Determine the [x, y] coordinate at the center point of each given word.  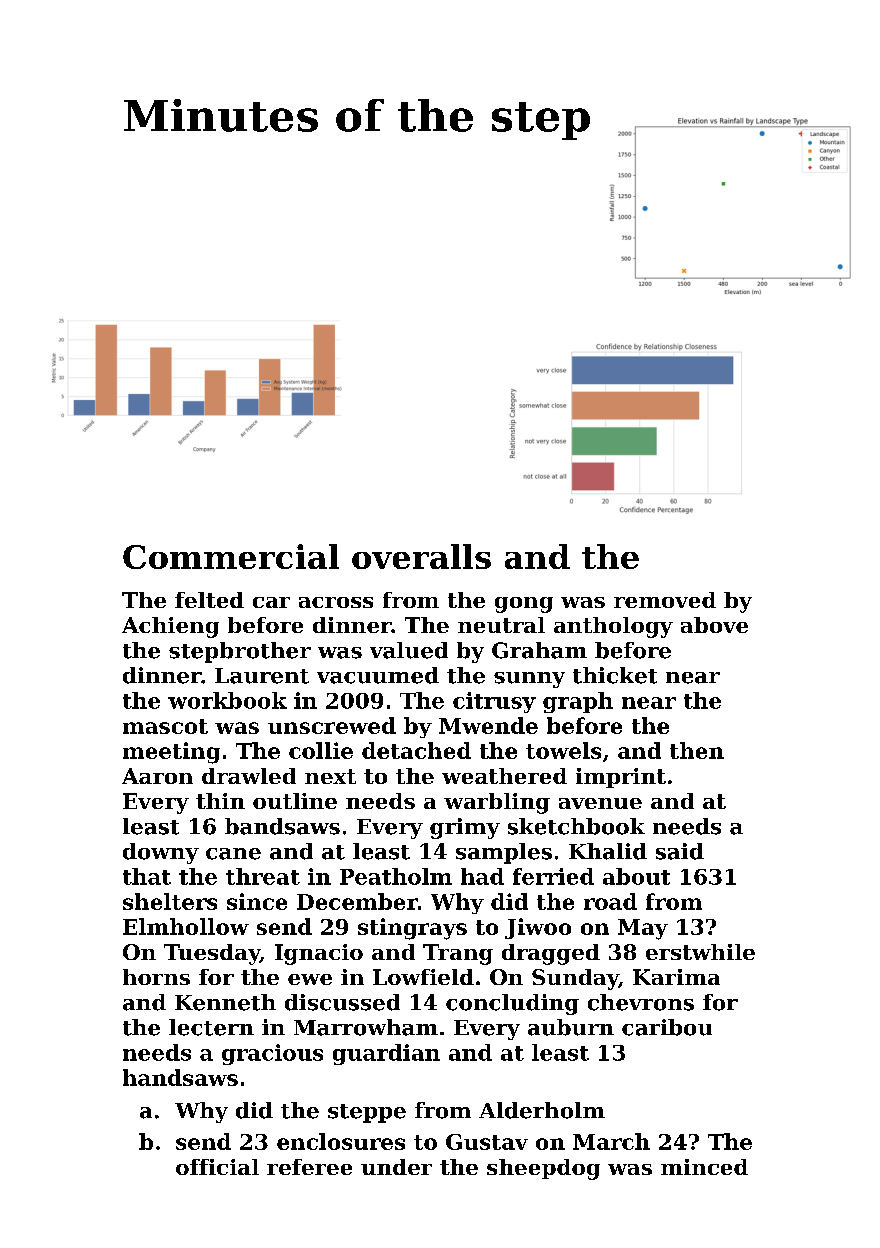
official [217, 1167]
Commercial [231, 556]
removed [665, 600]
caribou [667, 1027]
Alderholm [542, 1110]
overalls [421, 556]
